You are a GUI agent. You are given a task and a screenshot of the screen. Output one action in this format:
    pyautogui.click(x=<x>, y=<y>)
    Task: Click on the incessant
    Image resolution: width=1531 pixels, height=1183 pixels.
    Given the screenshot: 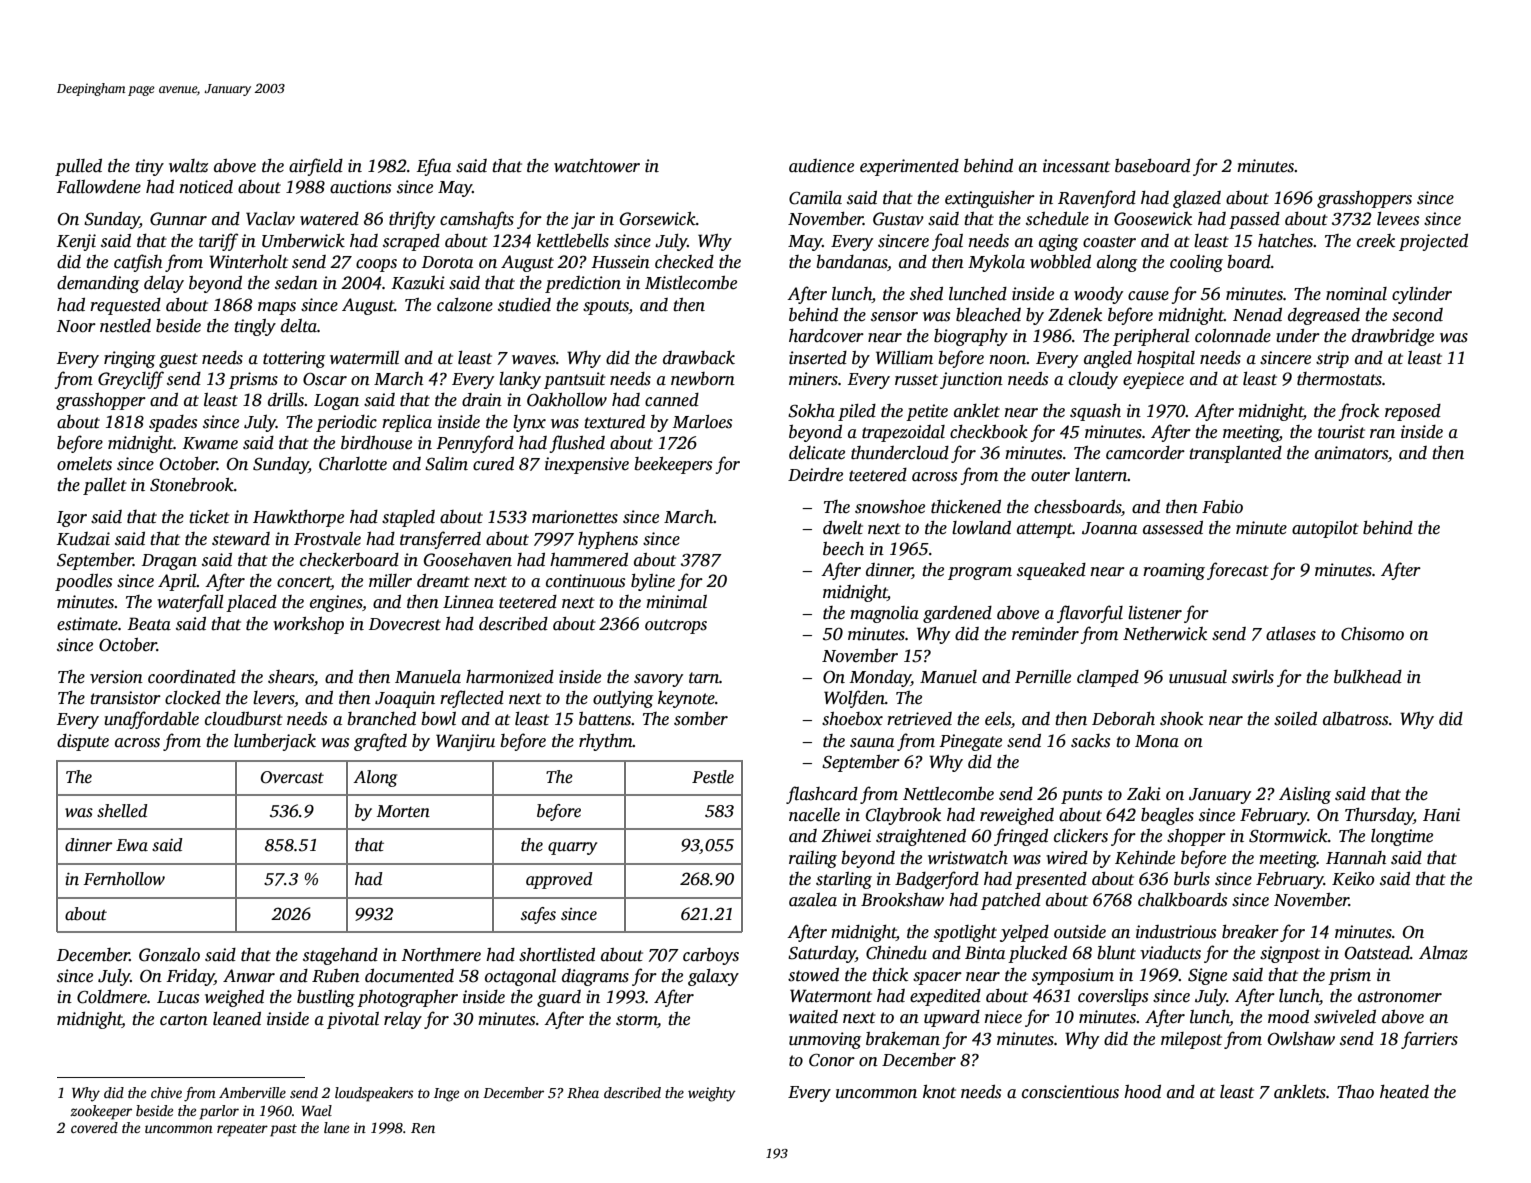 What is the action you would take?
    pyautogui.click(x=1076, y=166)
